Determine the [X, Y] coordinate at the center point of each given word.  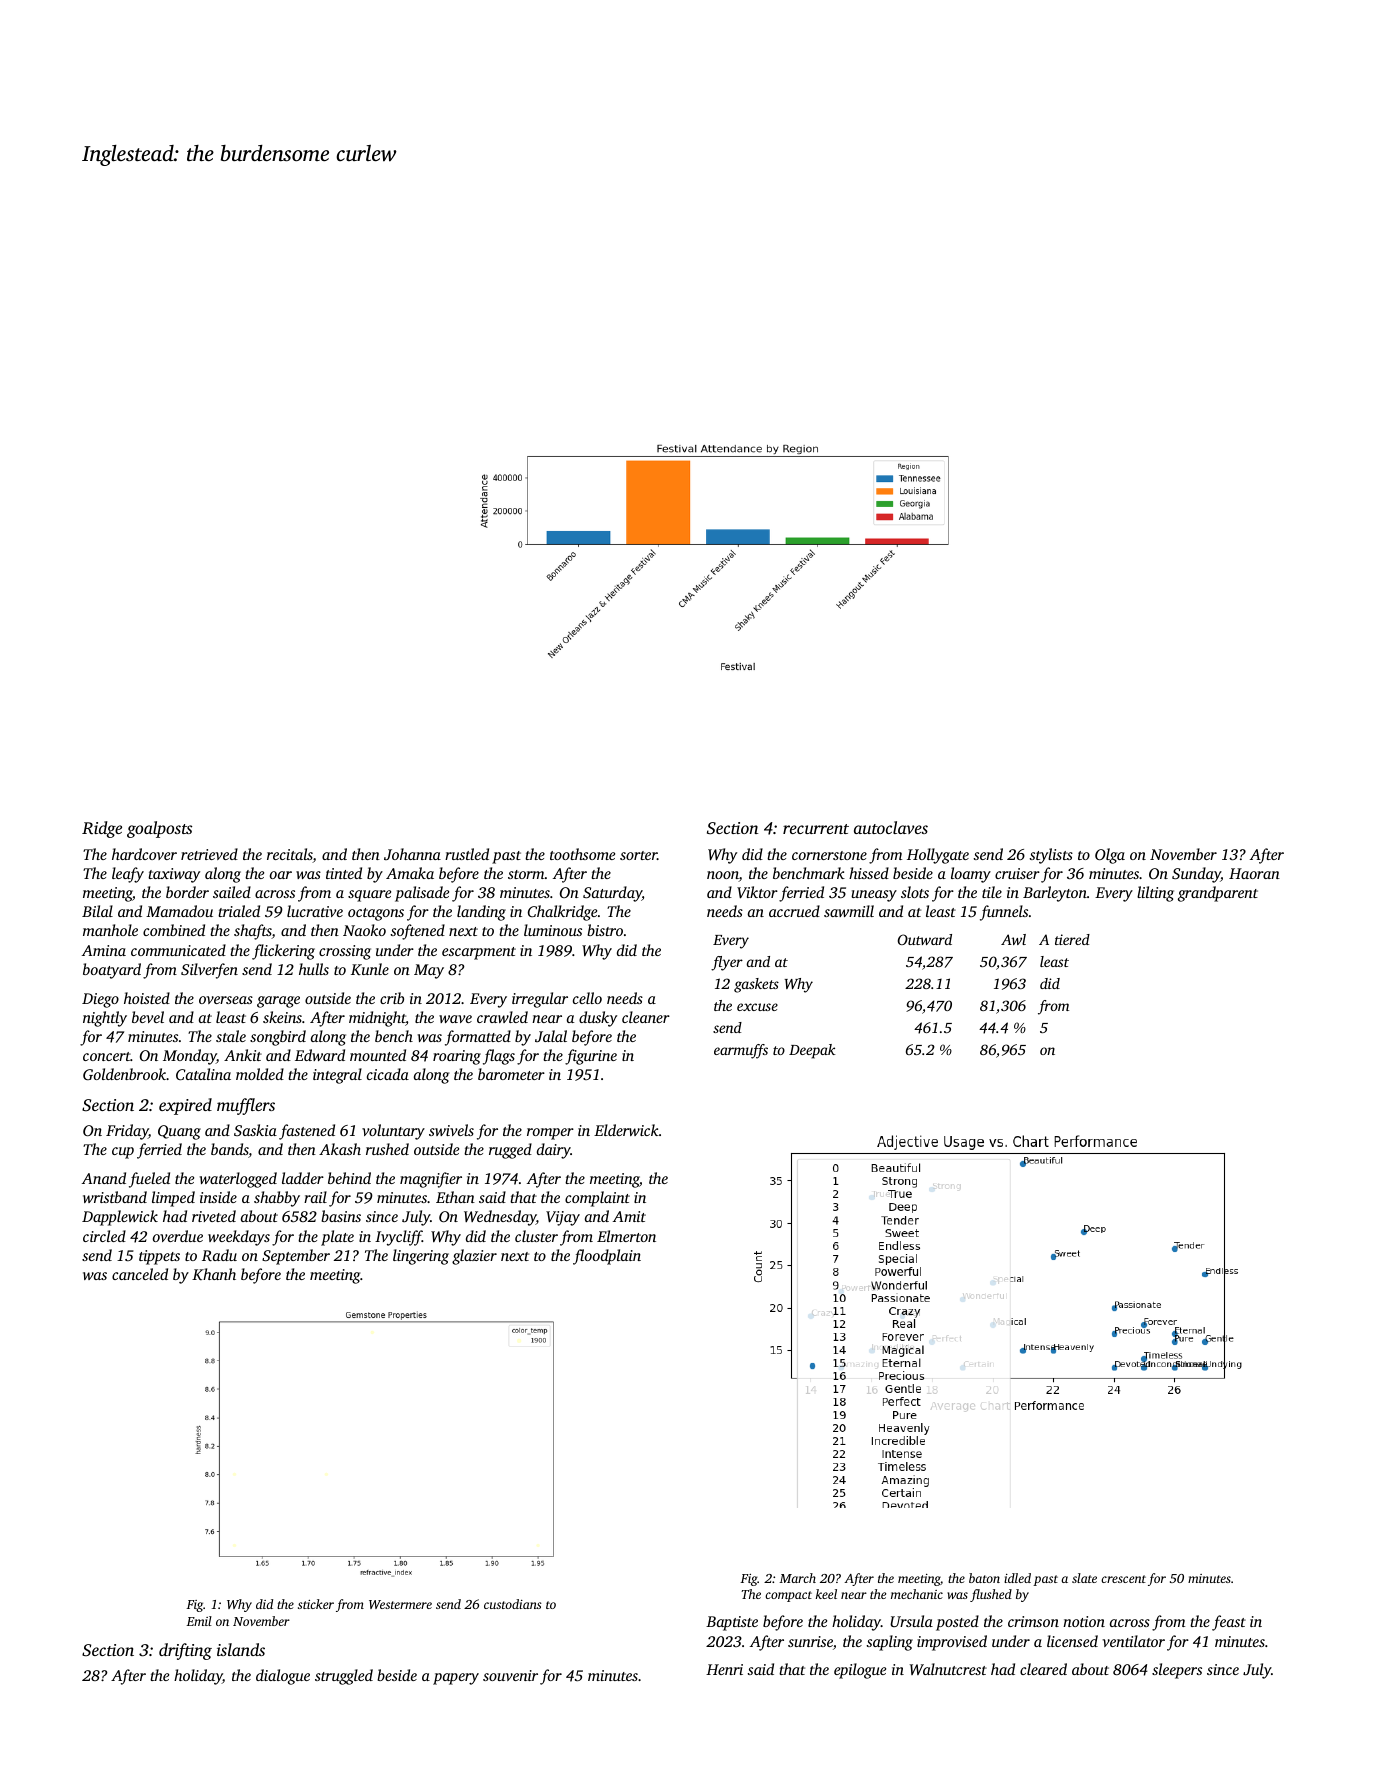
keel [826, 1594]
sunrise [810, 1641]
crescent [1123, 1579]
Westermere [400, 1604]
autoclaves [891, 827]
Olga [1110, 856]
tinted [344, 873]
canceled [140, 1274]
